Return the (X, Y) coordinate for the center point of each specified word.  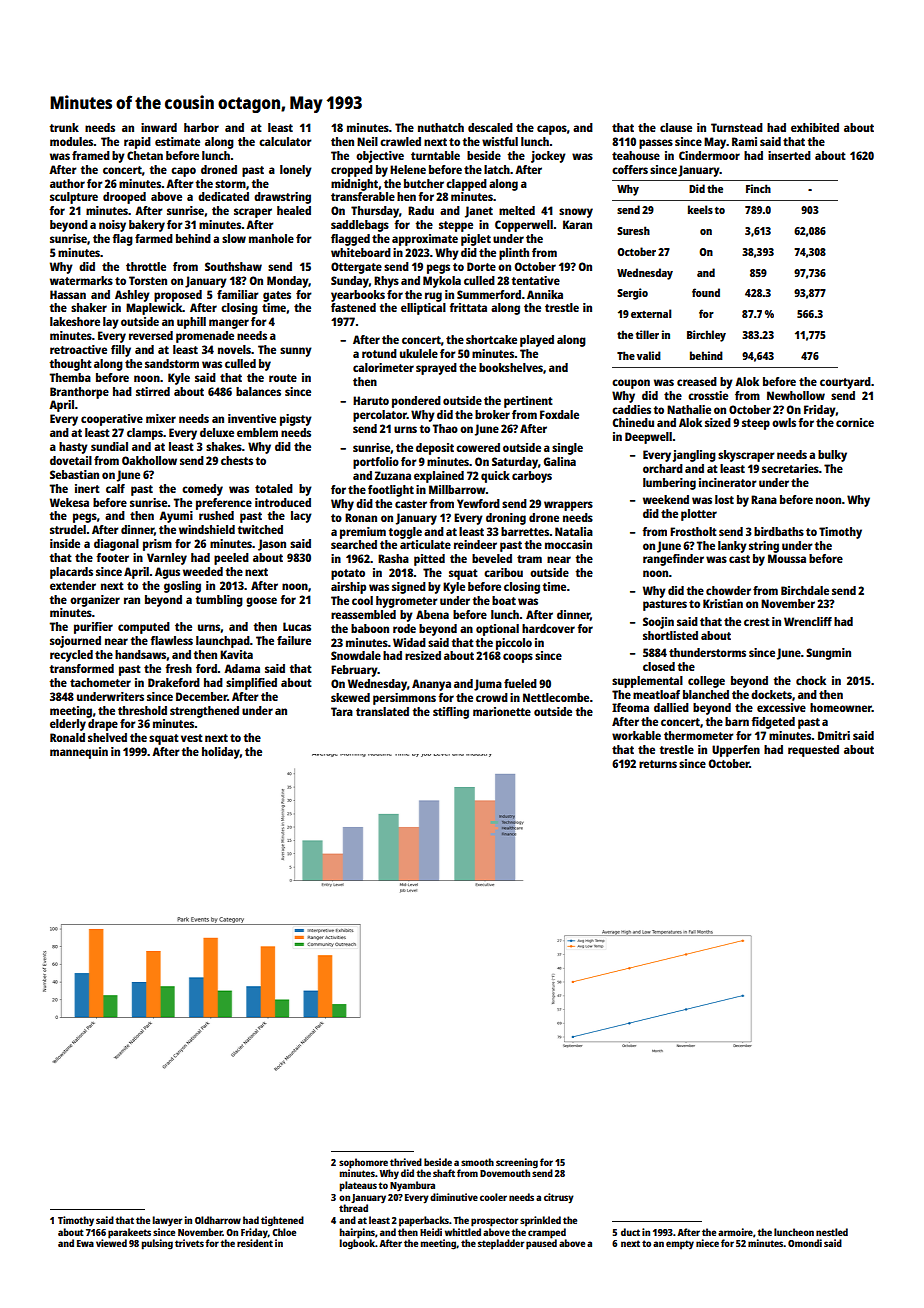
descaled (490, 127)
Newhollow (796, 395)
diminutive (454, 1197)
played (537, 341)
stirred (153, 391)
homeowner (841, 707)
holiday (221, 753)
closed (659, 666)
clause (676, 127)
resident (255, 1243)
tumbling (219, 601)
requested (813, 751)
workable (636, 735)
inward (159, 127)
